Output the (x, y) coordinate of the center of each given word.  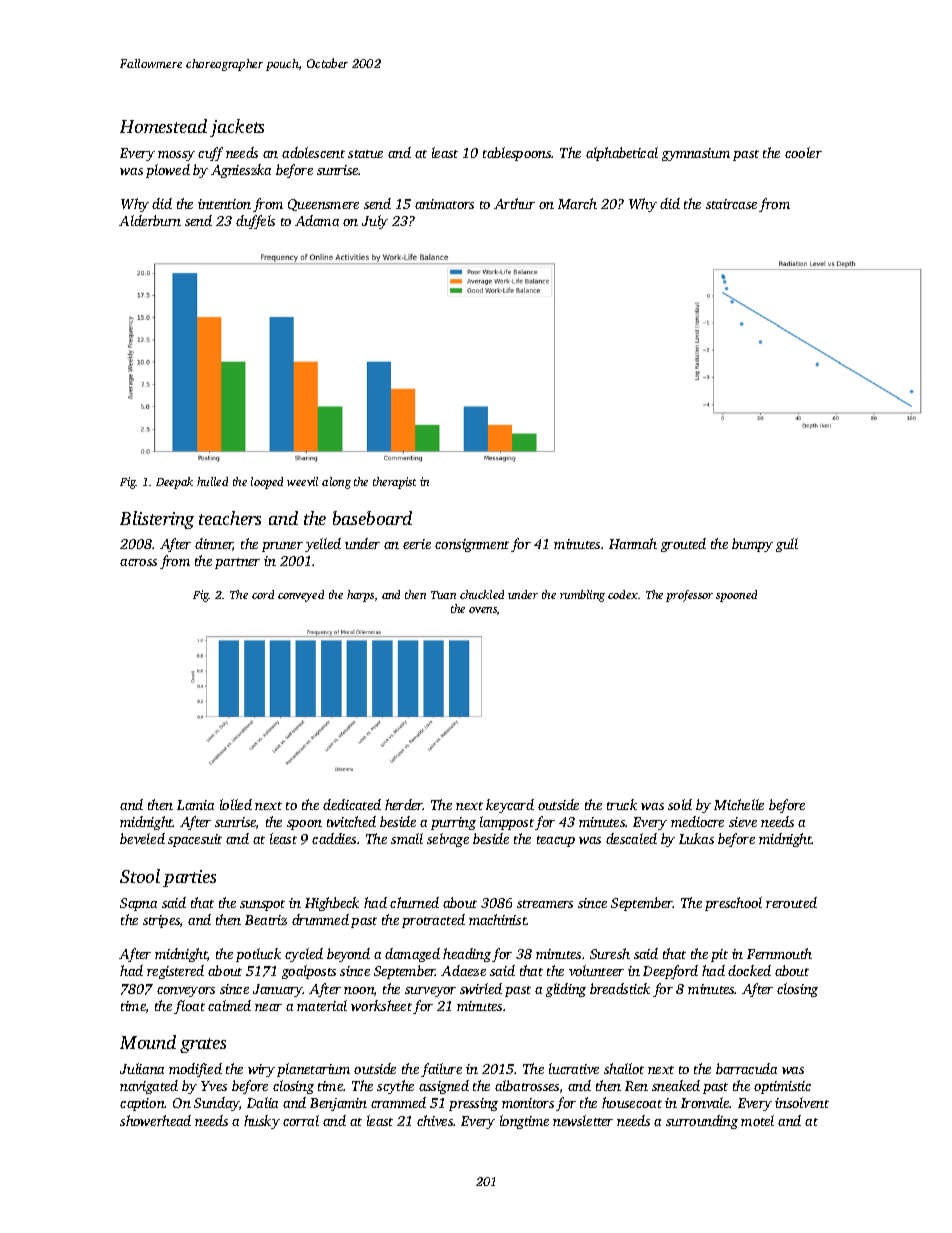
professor (689, 596)
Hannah (633, 543)
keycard (510, 806)
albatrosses (527, 1085)
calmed (229, 1005)
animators (444, 204)
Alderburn (150, 220)
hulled (212, 481)
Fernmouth (779, 953)
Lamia (195, 805)
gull (787, 545)
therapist (394, 483)
